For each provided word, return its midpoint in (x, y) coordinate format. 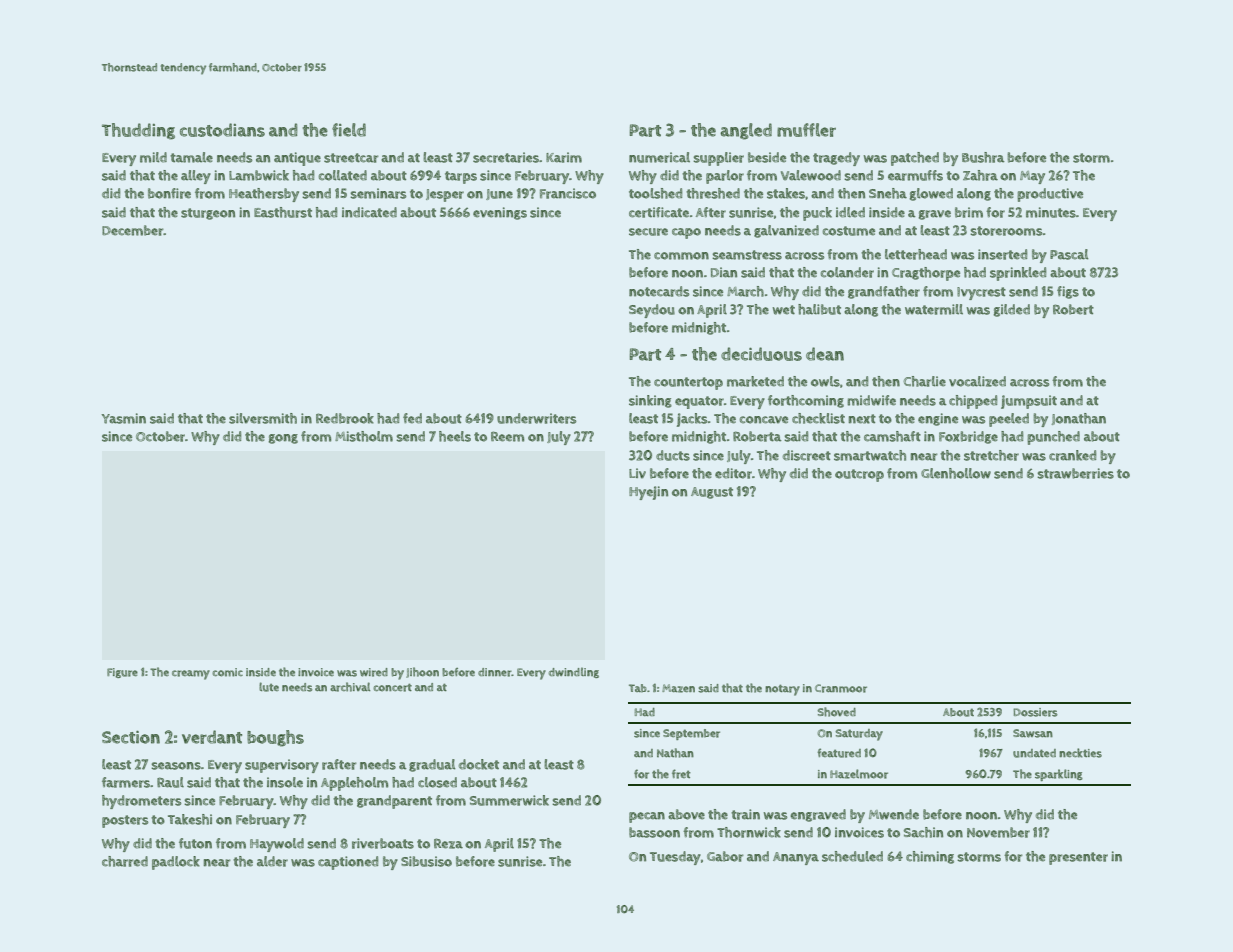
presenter (1078, 858)
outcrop (859, 475)
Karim (564, 157)
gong (283, 439)
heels (455, 436)
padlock (176, 863)
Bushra (983, 157)
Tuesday (675, 858)
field (349, 130)
